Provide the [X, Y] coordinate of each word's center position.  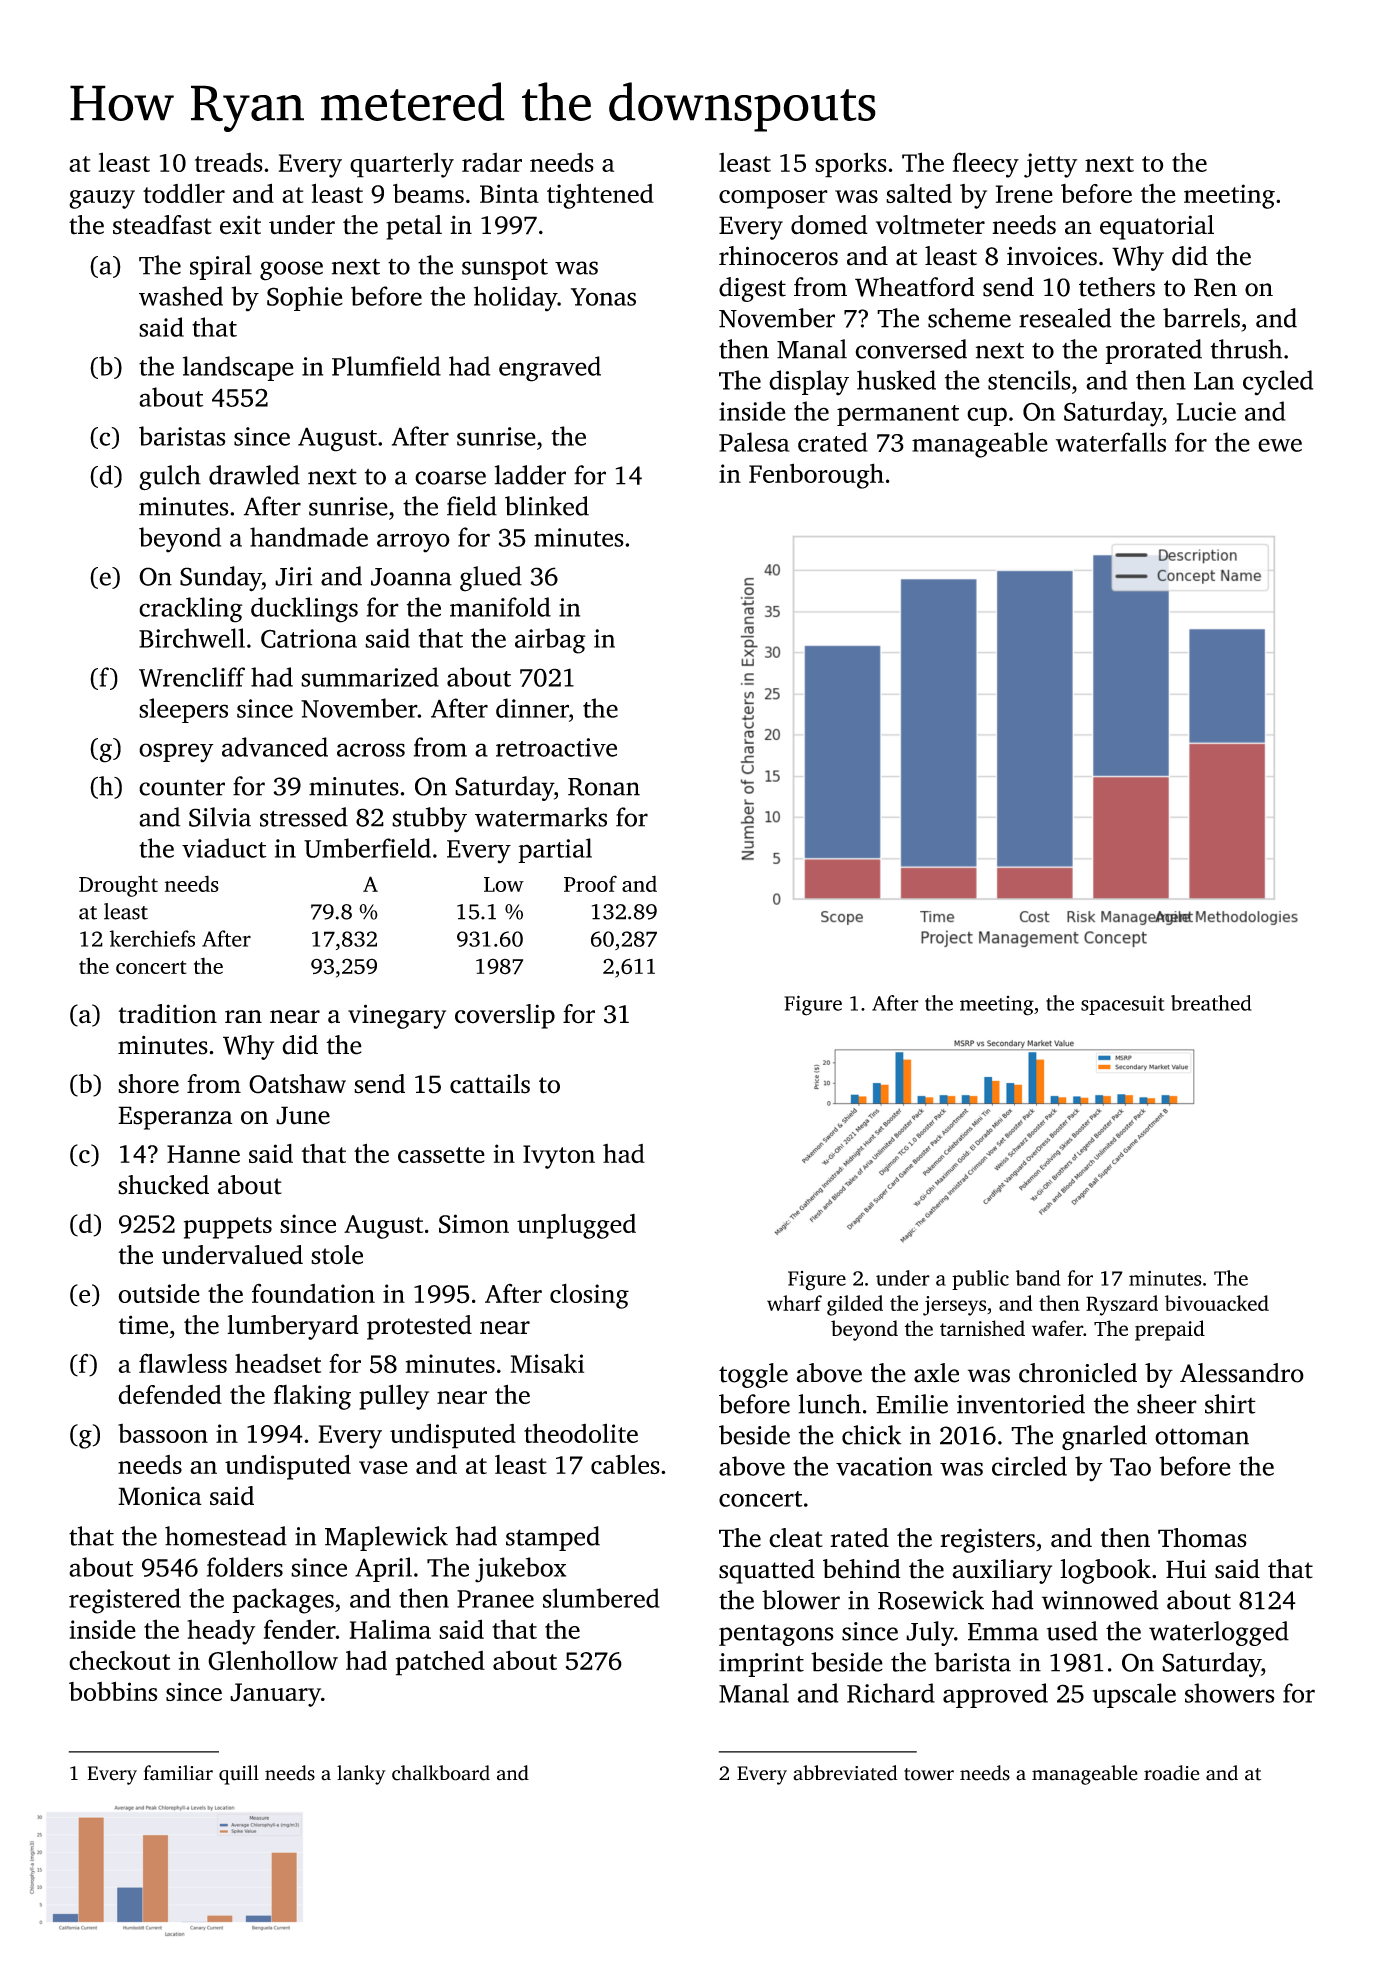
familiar [178, 1773]
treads [229, 162]
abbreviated [845, 1773]
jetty [1050, 165]
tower [929, 1774]
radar [492, 162]
